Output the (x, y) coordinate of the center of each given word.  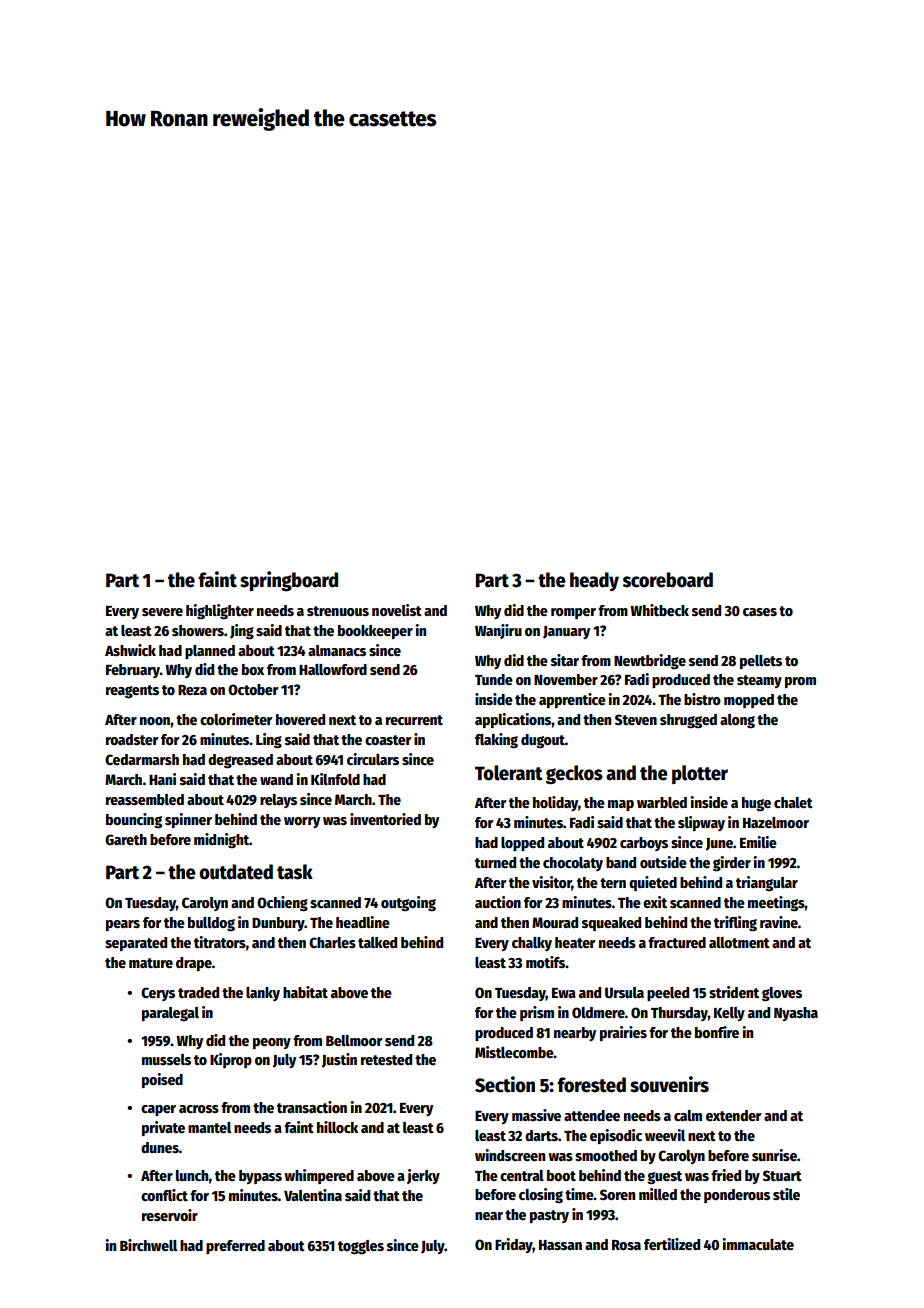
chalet (793, 802)
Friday (514, 1245)
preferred (235, 1247)
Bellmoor (354, 1040)
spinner (188, 820)
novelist (397, 610)
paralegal (170, 1014)
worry (302, 822)
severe (162, 612)
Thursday (679, 1014)
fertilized (672, 1244)
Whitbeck (659, 610)
